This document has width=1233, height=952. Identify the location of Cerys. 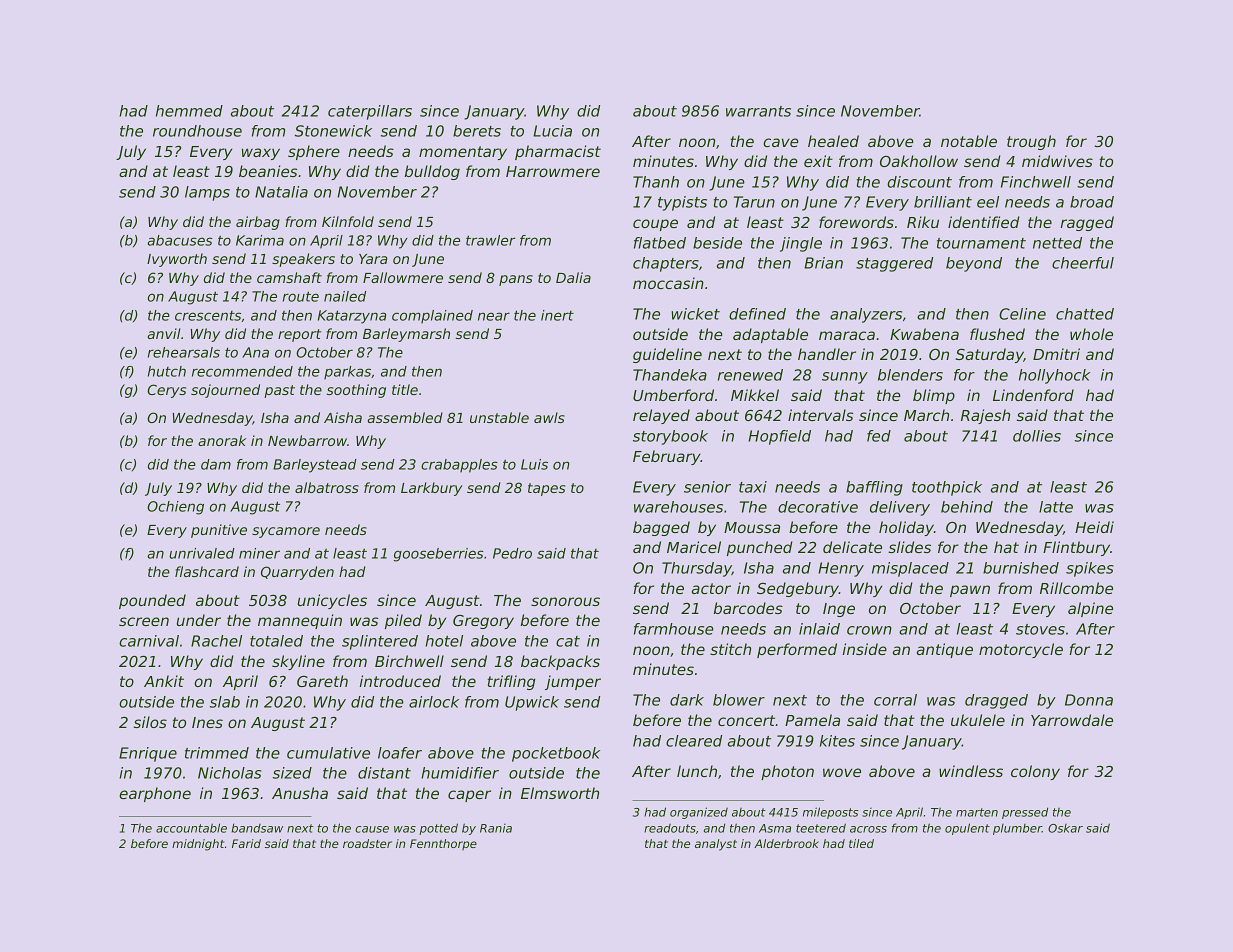
(166, 391).
